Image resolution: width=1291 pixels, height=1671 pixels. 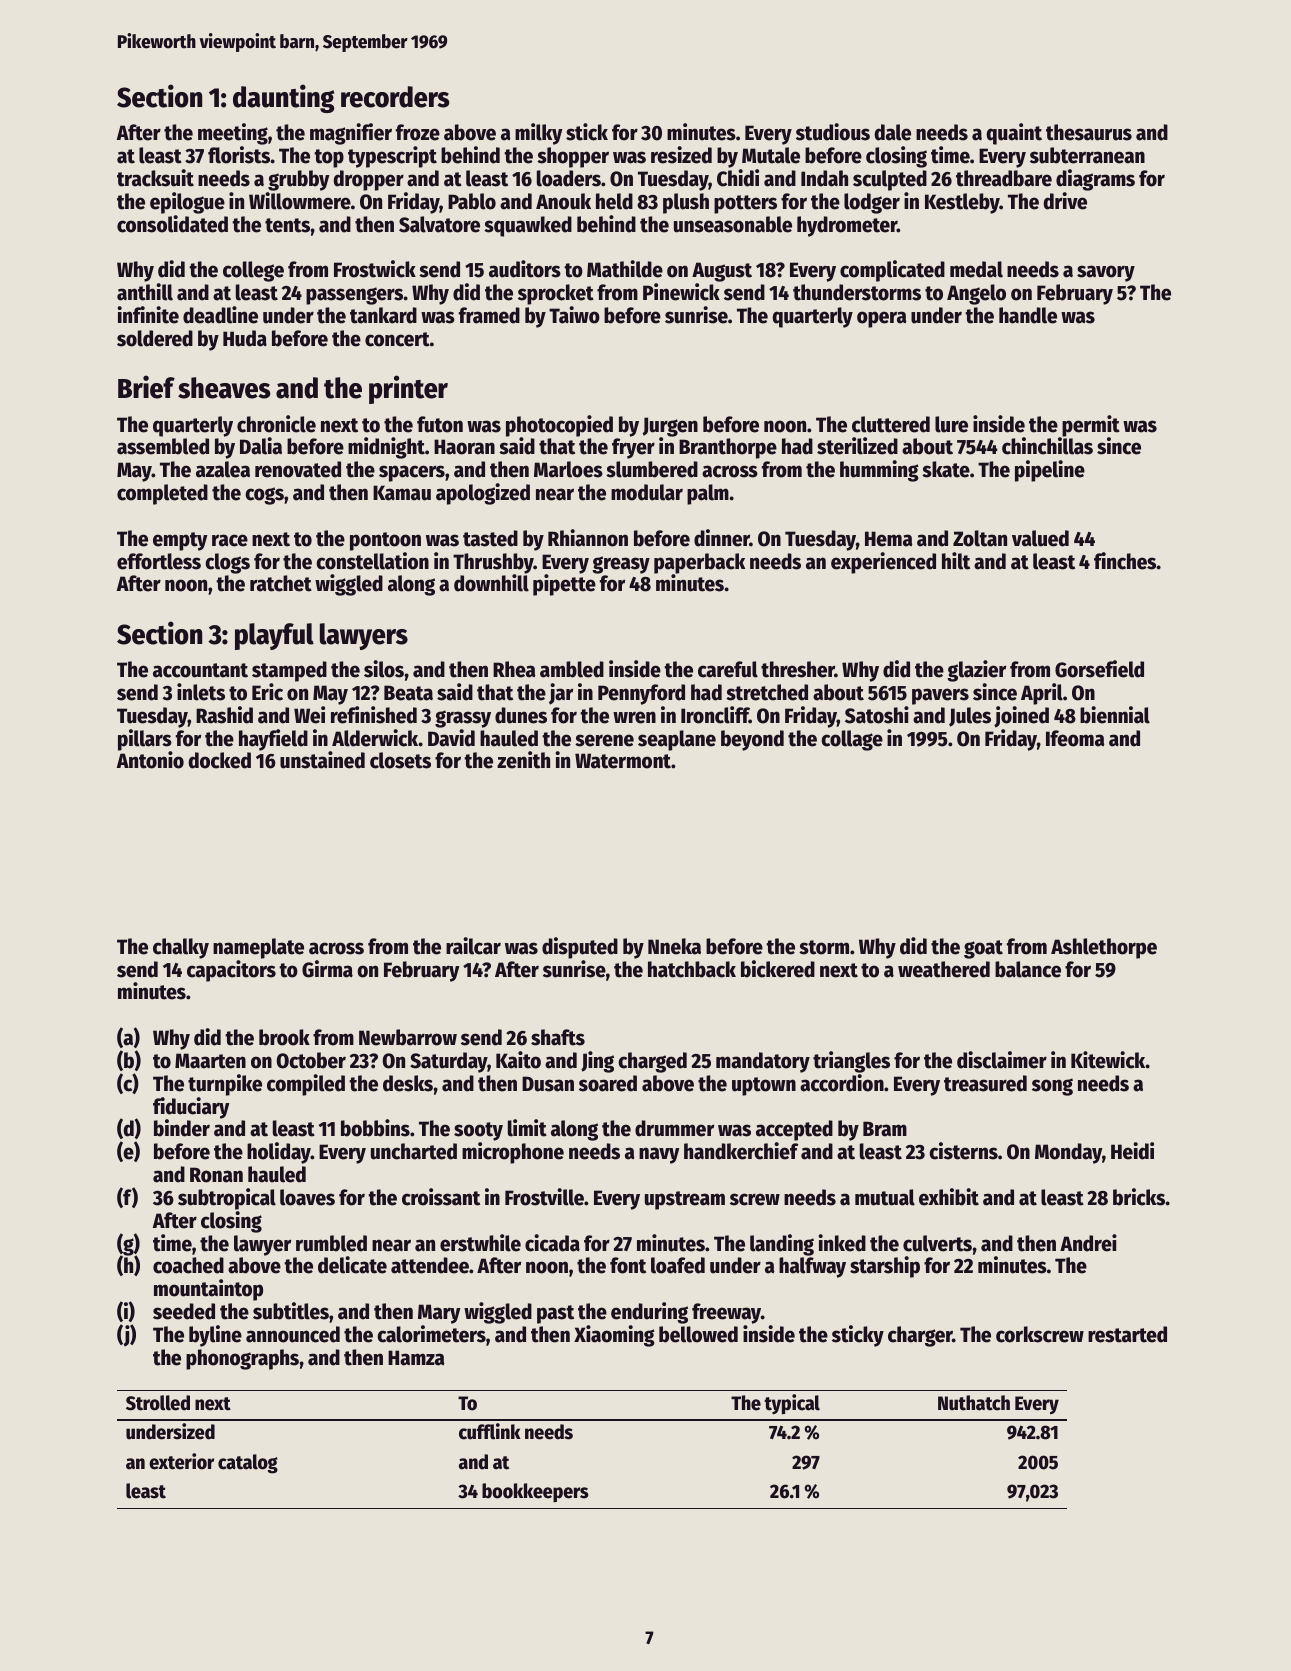 What do you see at coordinates (778, 969) in the page?
I see `bickered` at bounding box center [778, 969].
